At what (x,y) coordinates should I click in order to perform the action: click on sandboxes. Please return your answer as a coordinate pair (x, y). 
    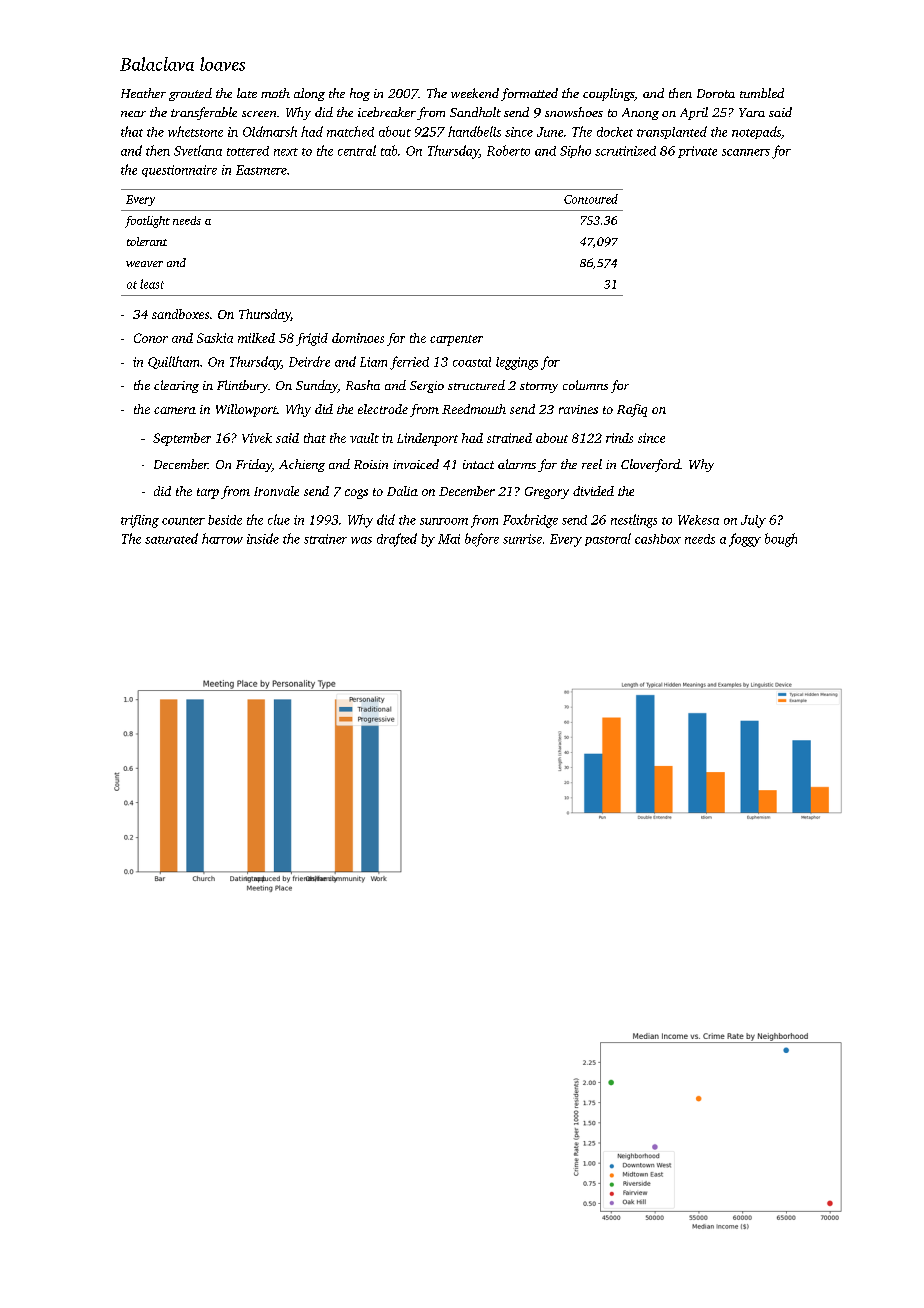
    Looking at the image, I should click on (180, 314).
